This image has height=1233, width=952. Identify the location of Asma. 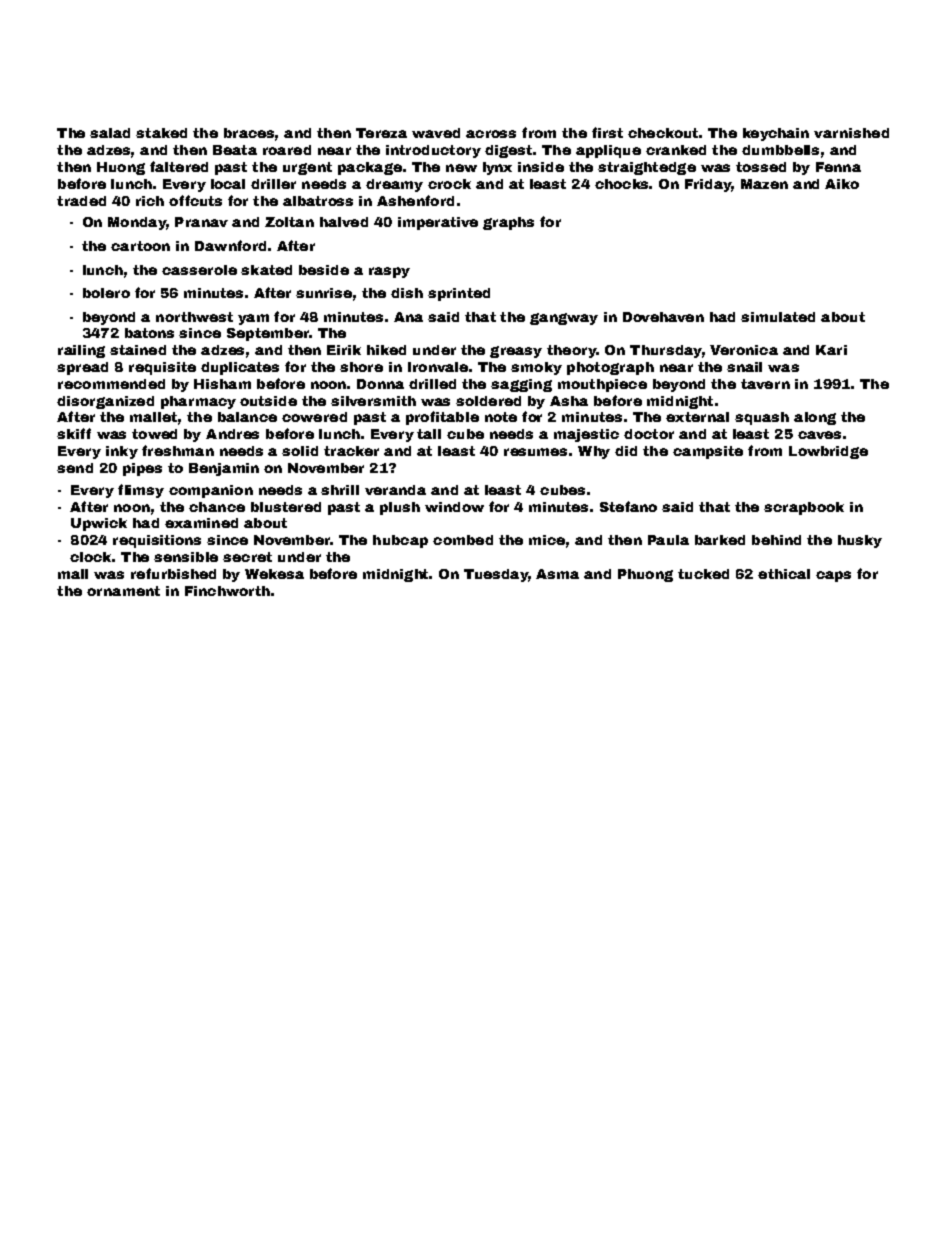
(557, 574).
